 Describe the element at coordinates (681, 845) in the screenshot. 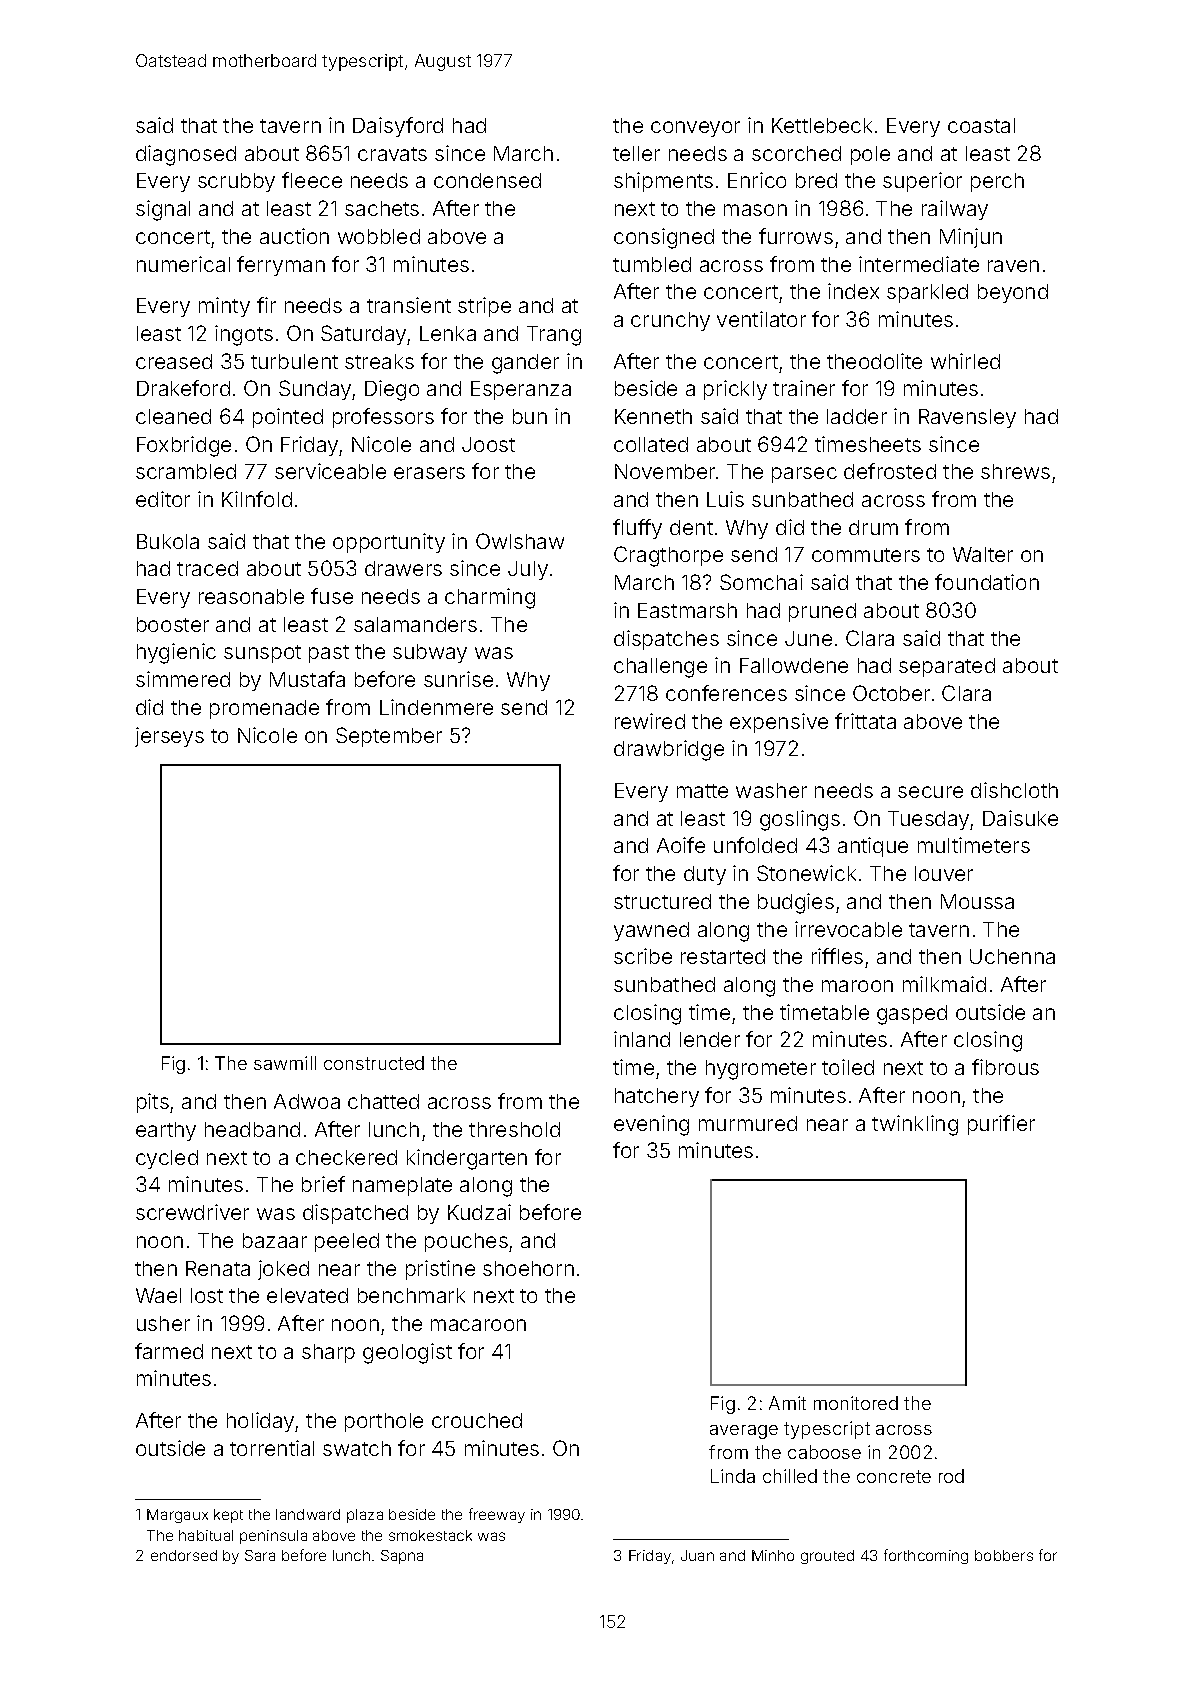

I see `Aoife` at that location.
